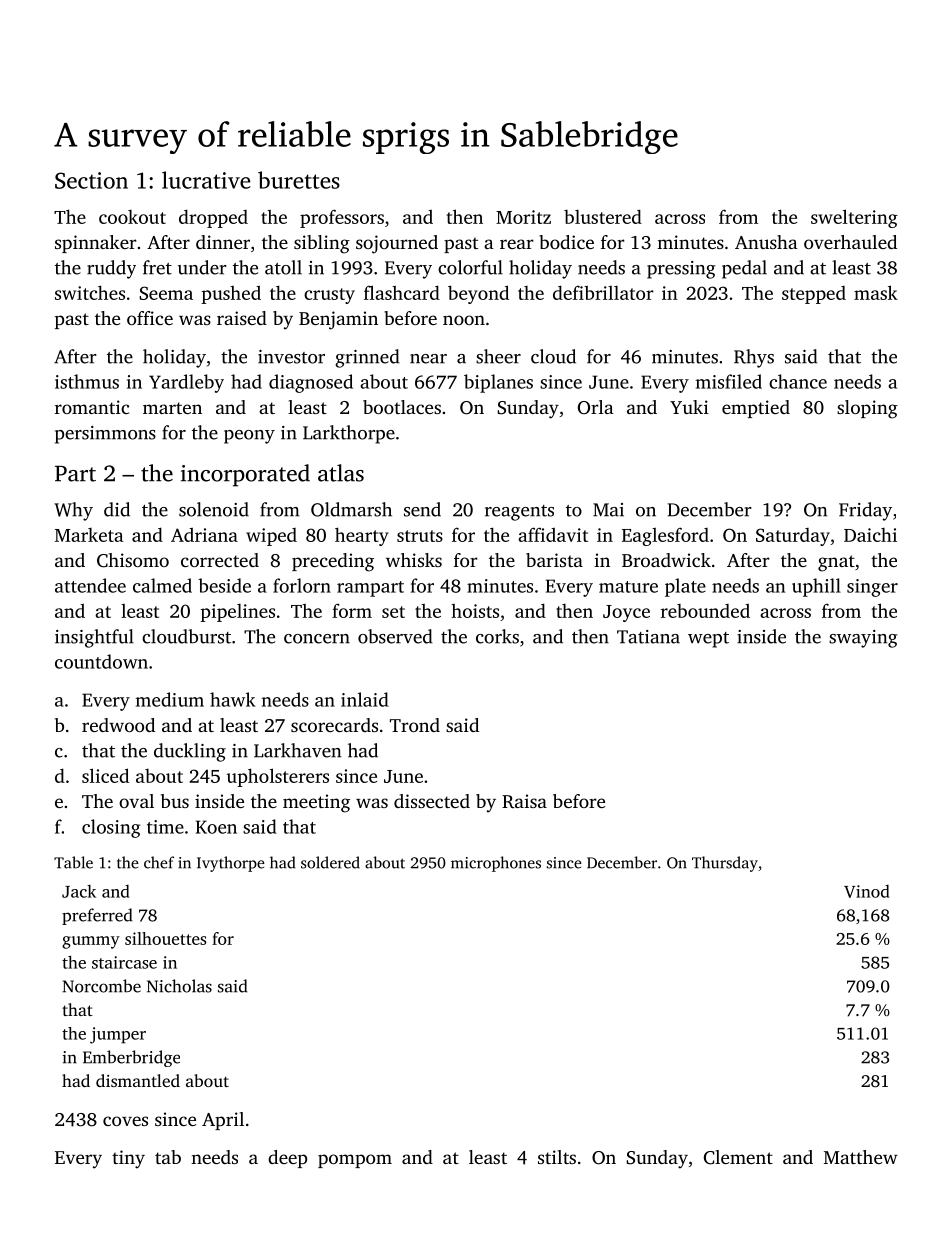 This screenshot has width=952, height=1233. I want to click on concern, so click(317, 639).
